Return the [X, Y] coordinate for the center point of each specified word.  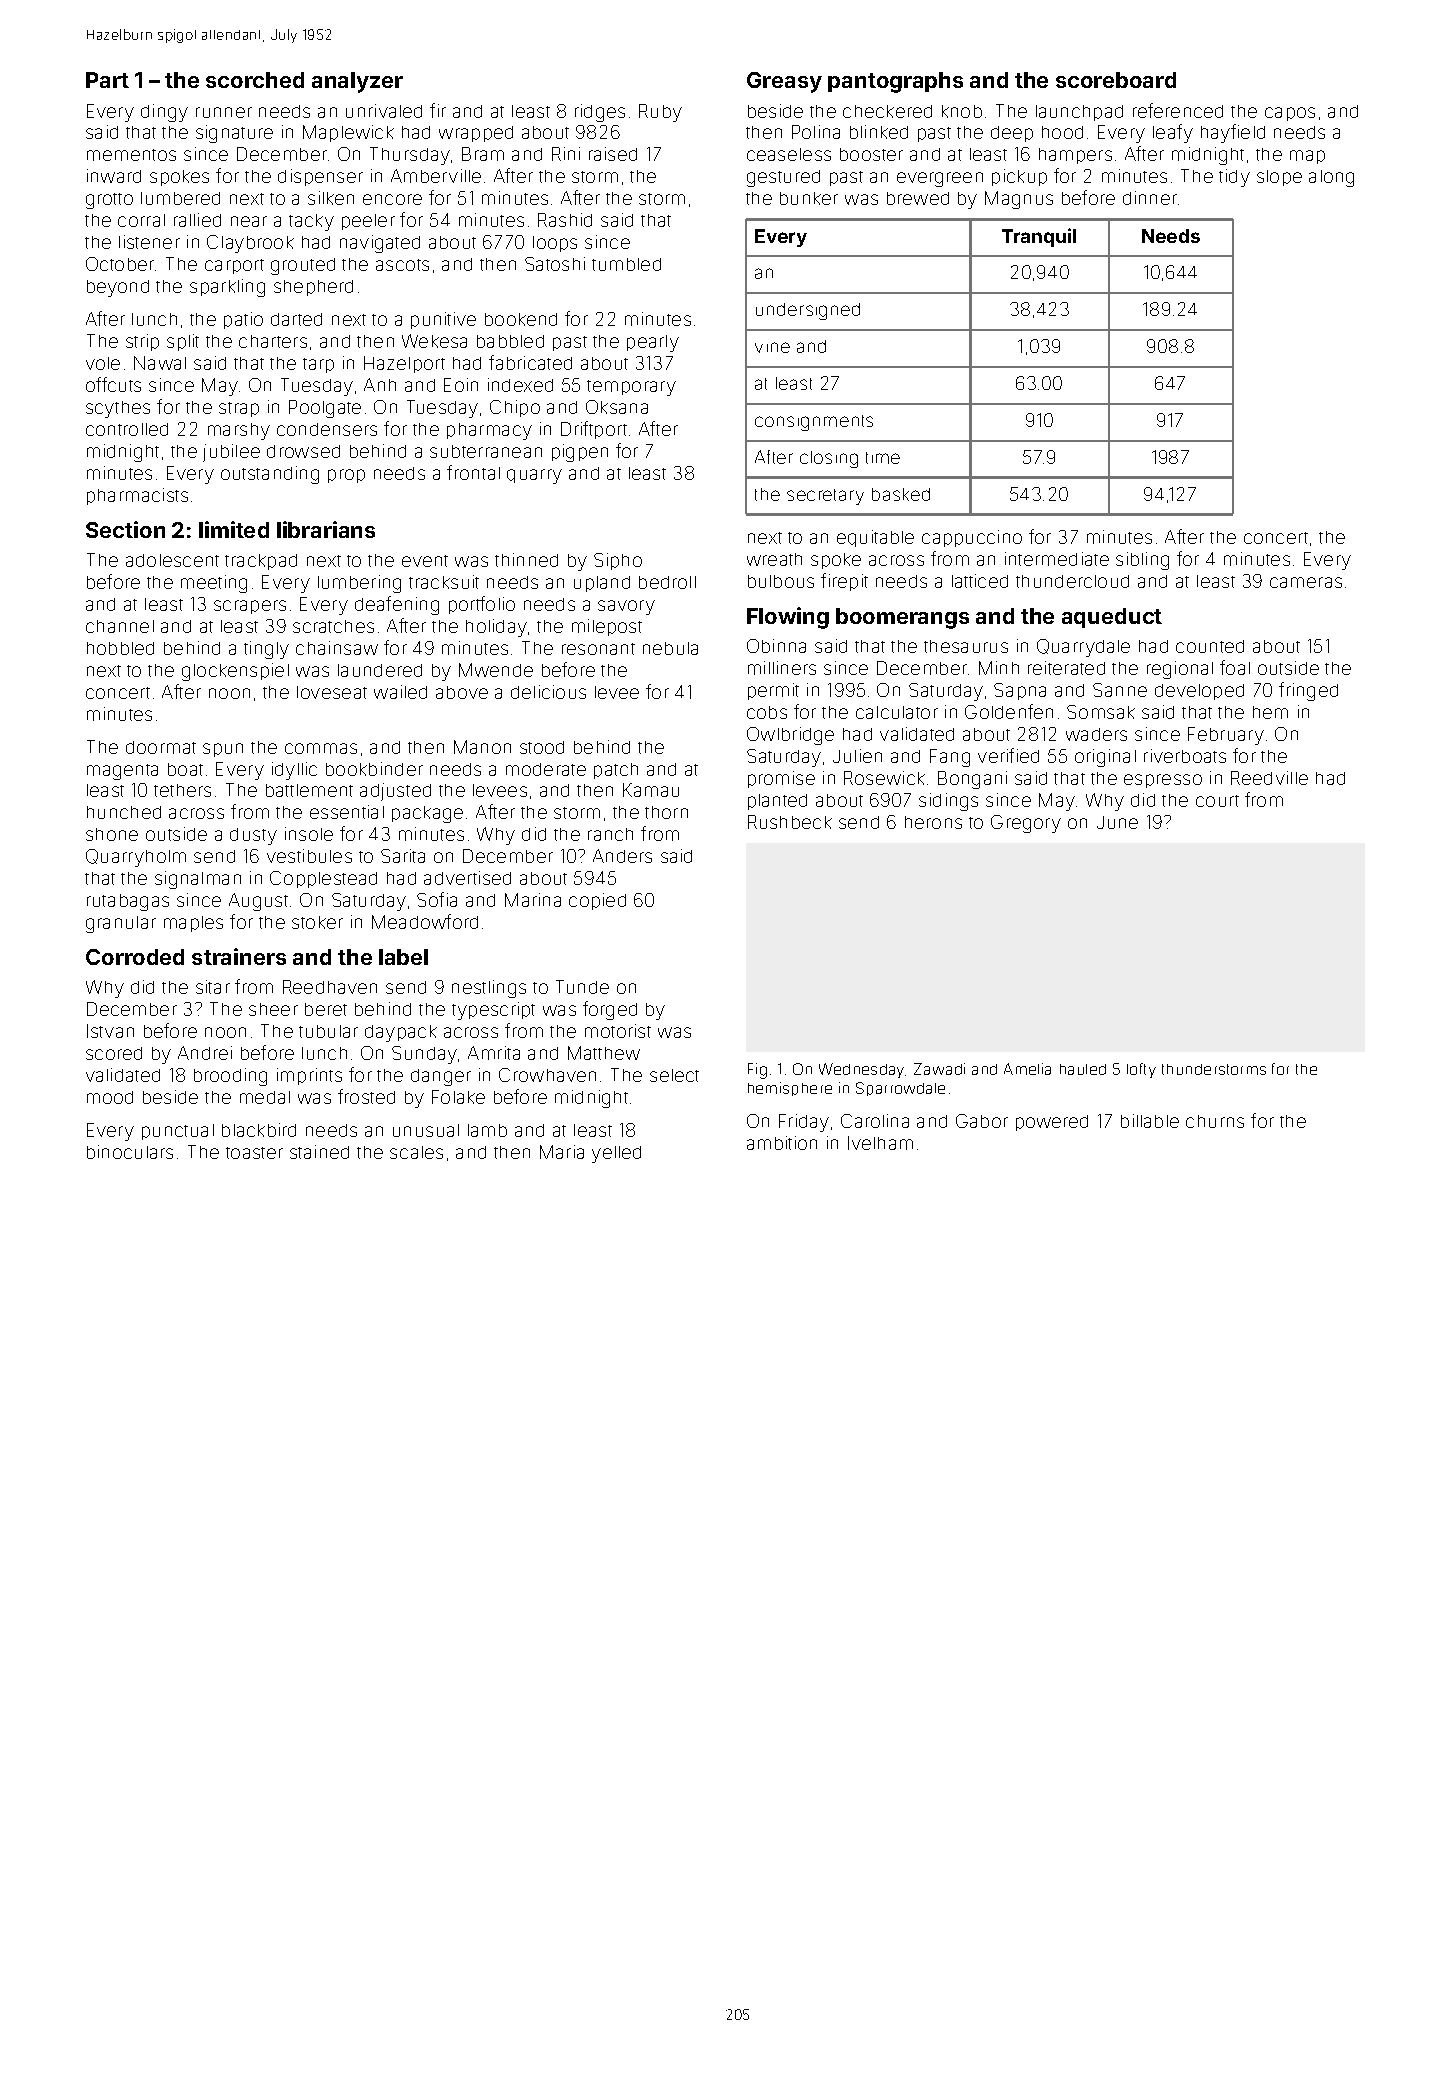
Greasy [784, 82]
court [1217, 801]
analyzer [357, 82]
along [1331, 178]
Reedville [1269, 778]
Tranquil [1039, 237]
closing [829, 459]
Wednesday [862, 1070]
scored [114, 1053]
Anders [622, 856]
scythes [118, 409]
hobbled [120, 648]
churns [1215, 1121]
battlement [309, 790]
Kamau [651, 790]
